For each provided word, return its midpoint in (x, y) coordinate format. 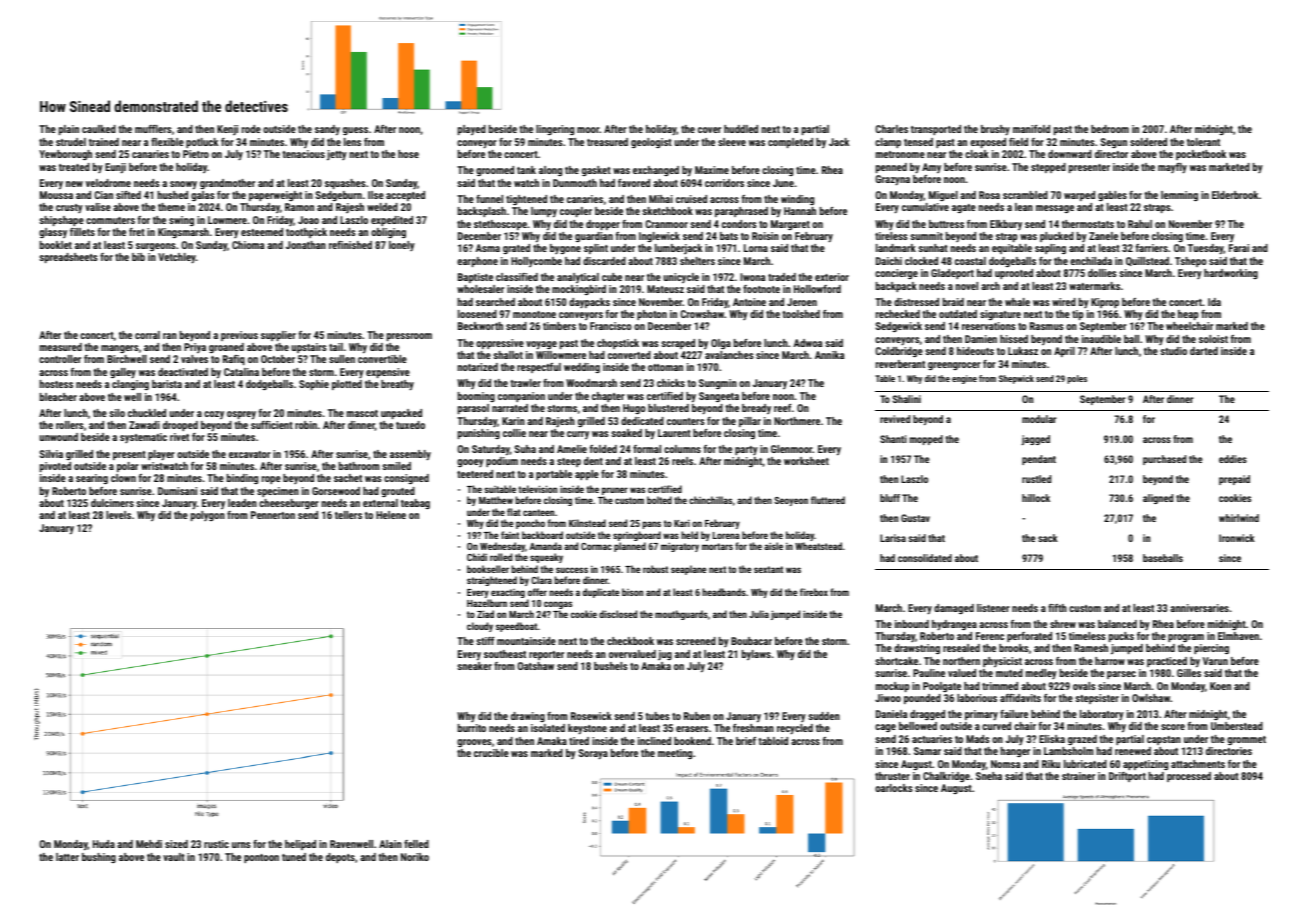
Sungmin (718, 384)
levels (118, 515)
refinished (350, 245)
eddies (1233, 459)
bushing (99, 858)
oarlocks (894, 788)
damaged (954, 609)
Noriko (415, 857)
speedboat (516, 627)
